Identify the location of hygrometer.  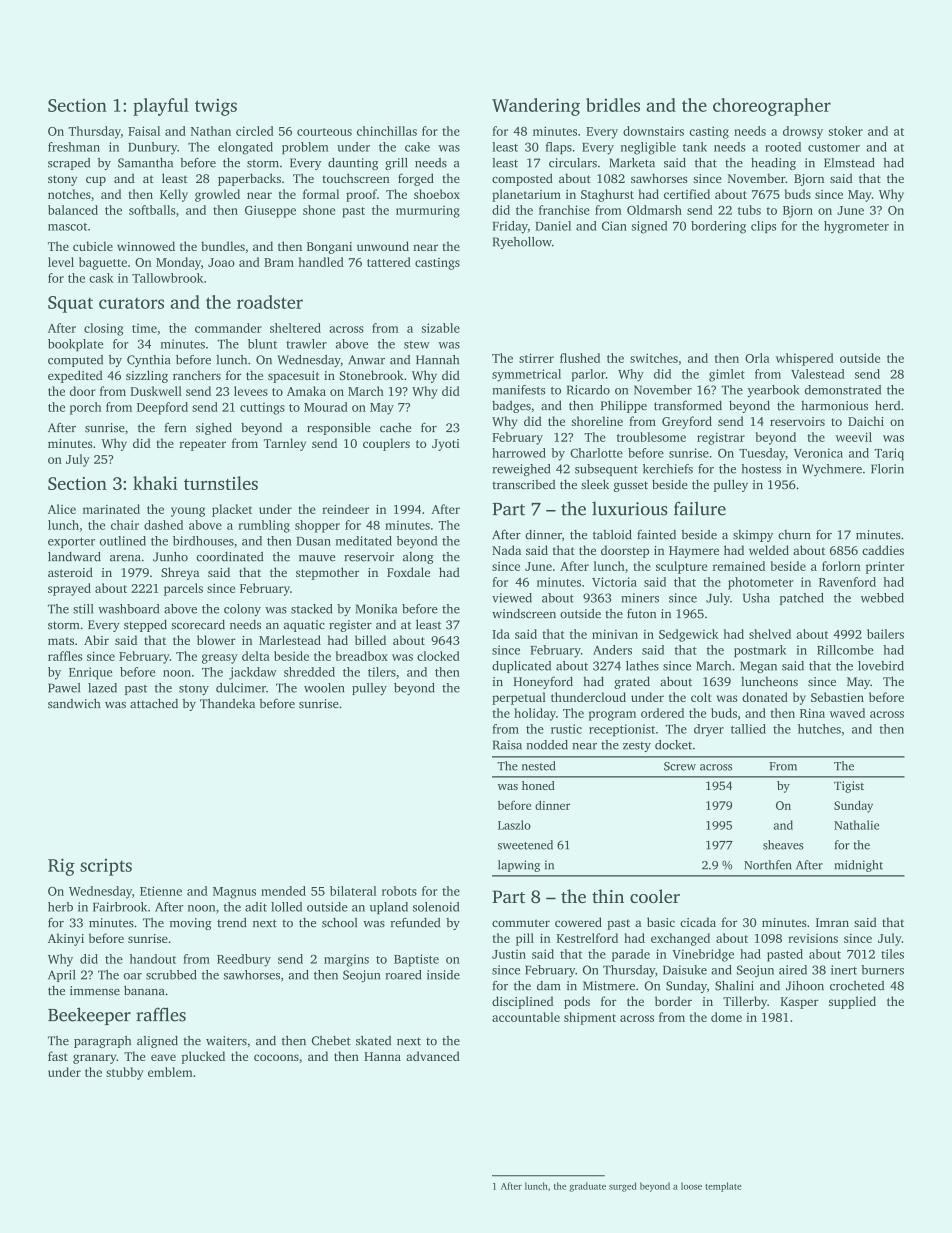
(856, 227).
